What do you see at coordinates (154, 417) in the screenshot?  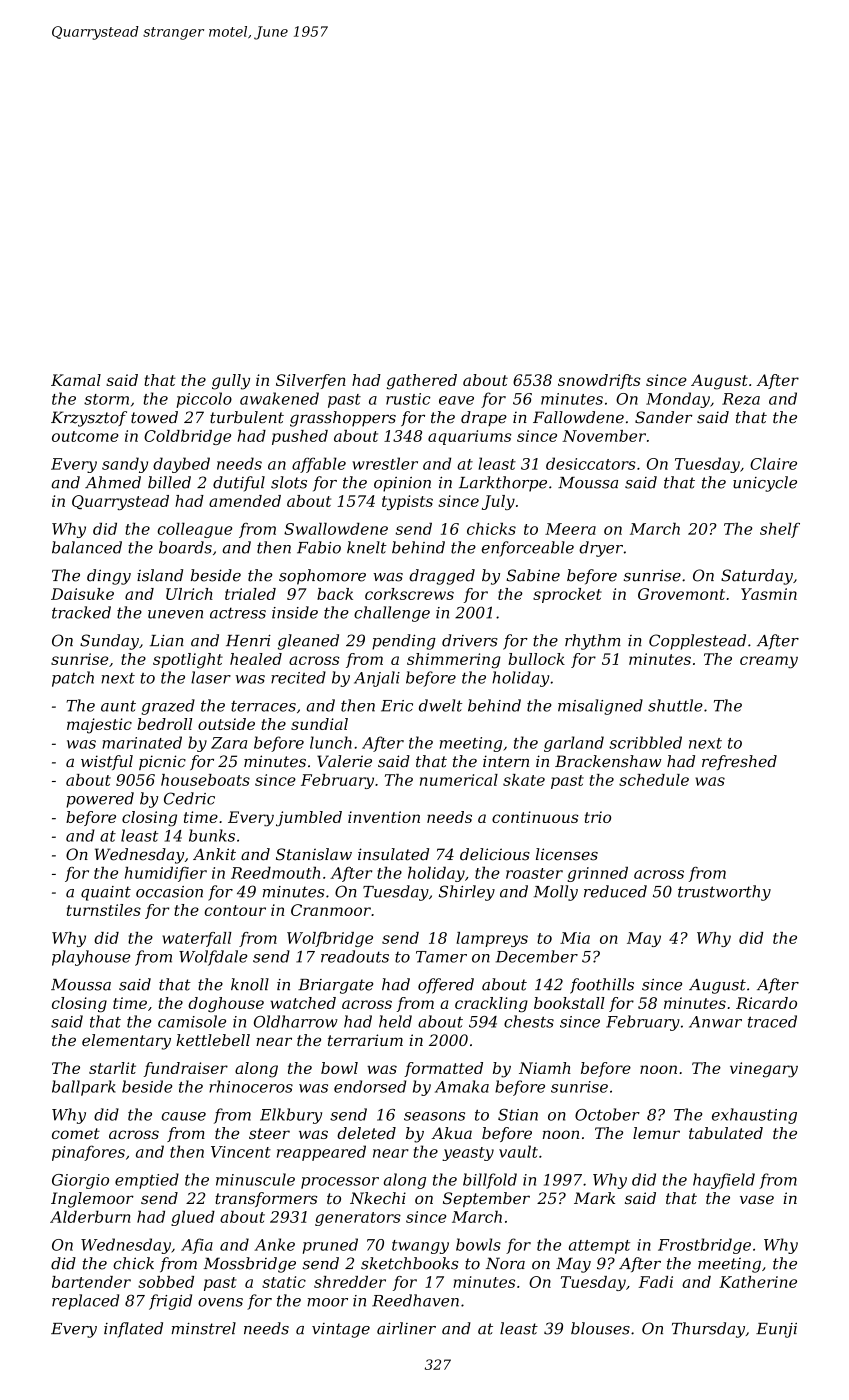 I see `towed` at bounding box center [154, 417].
